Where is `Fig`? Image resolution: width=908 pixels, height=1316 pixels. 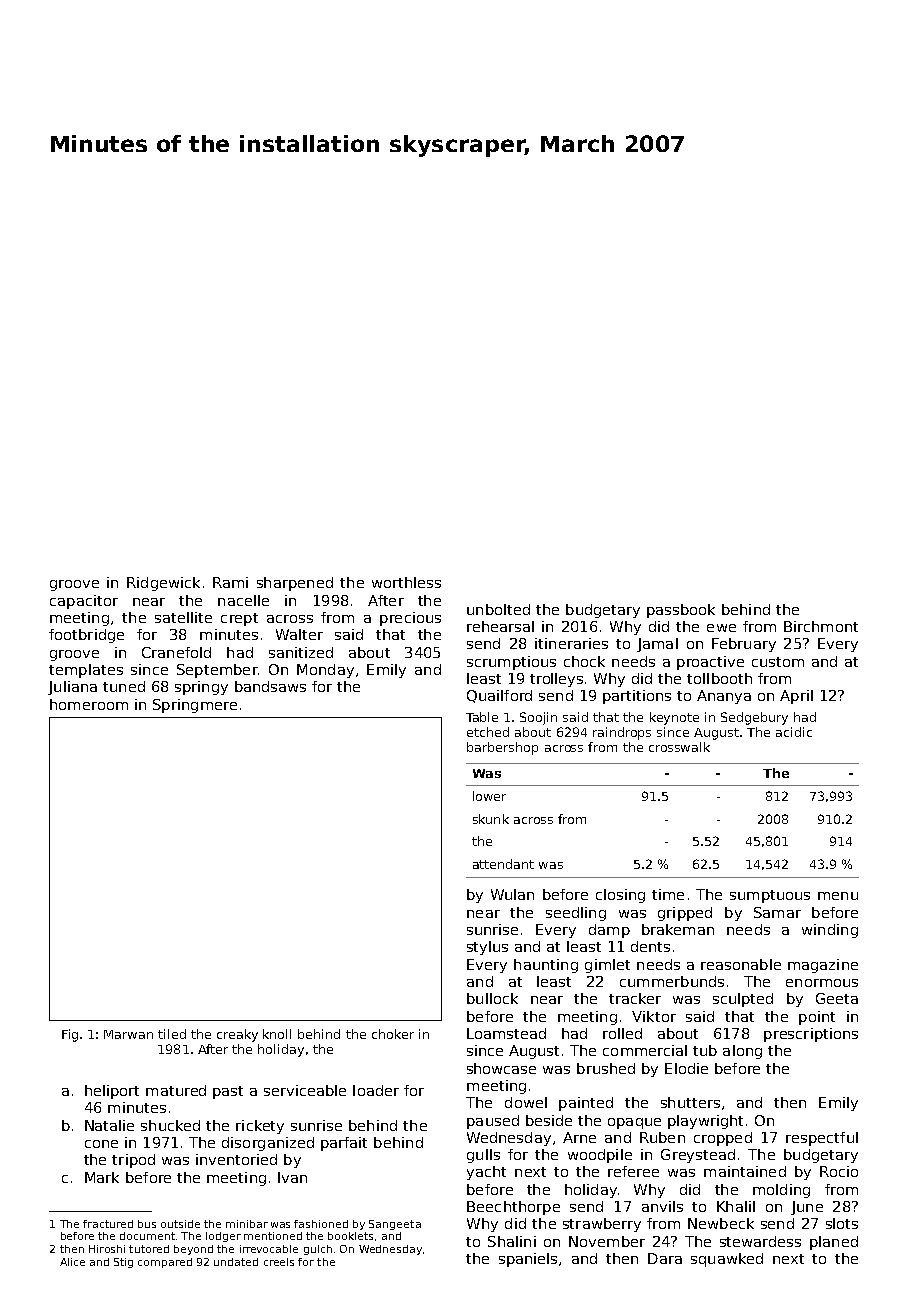 Fig is located at coordinates (70, 1035).
